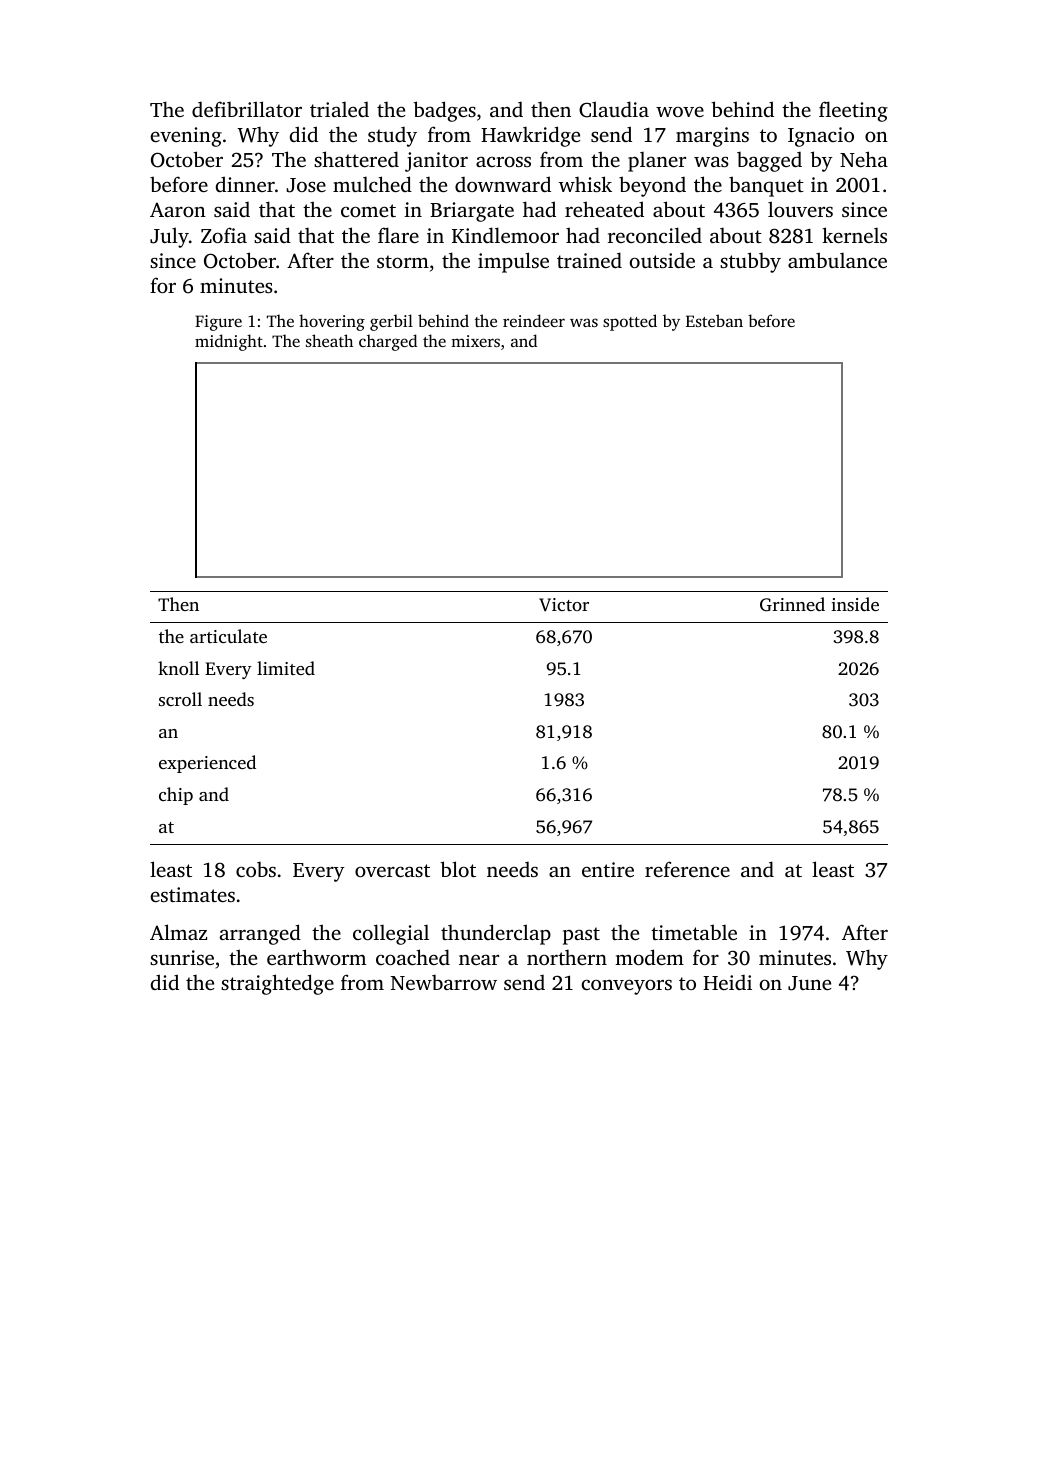  I want to click on reference, so click(687, 869).
